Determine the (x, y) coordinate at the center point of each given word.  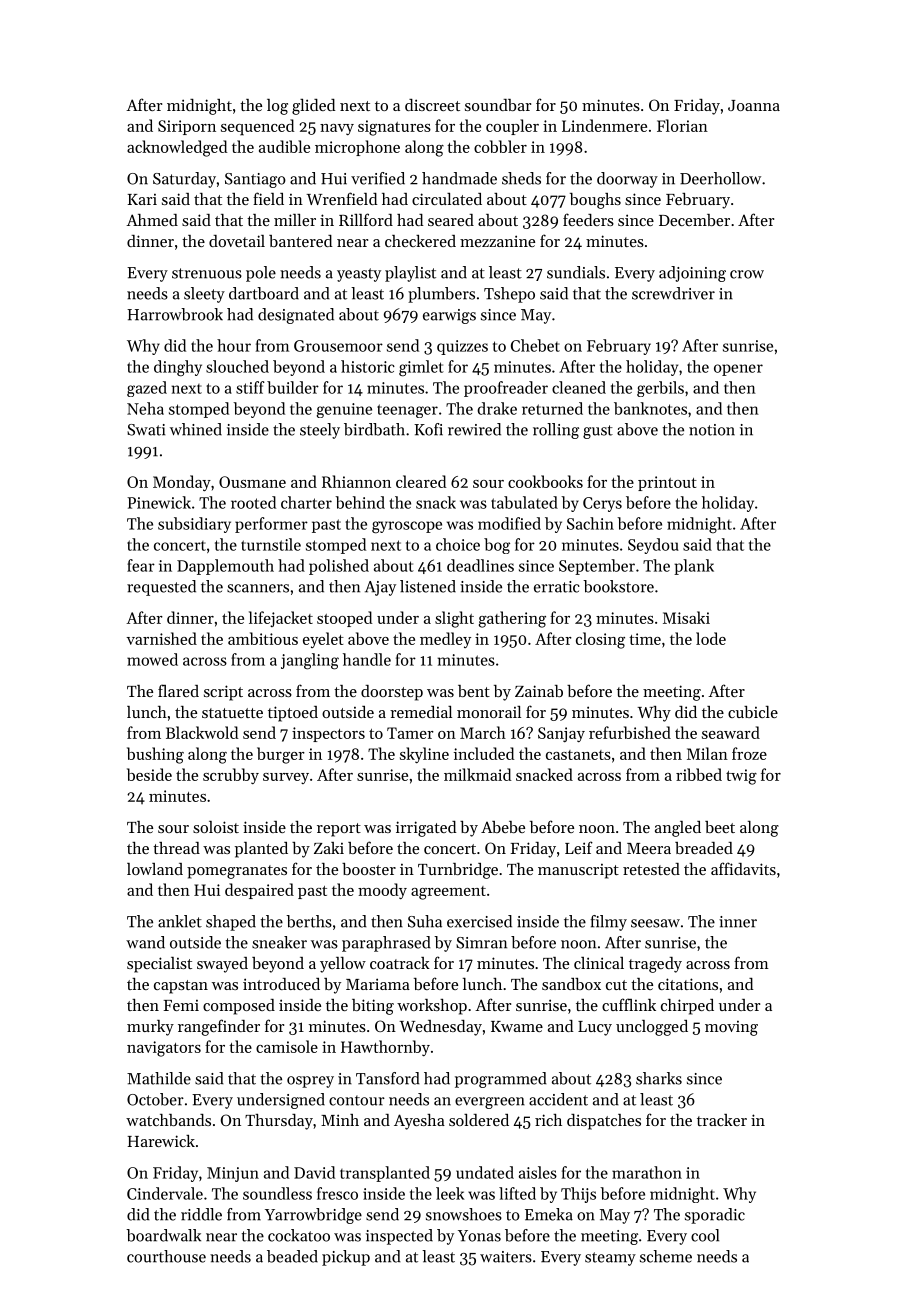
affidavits (743, 868)
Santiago (255, 180)
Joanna (754, 105)
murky (150, 1028)
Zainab (539, 691)
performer (271, 525)
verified (378, 178)
